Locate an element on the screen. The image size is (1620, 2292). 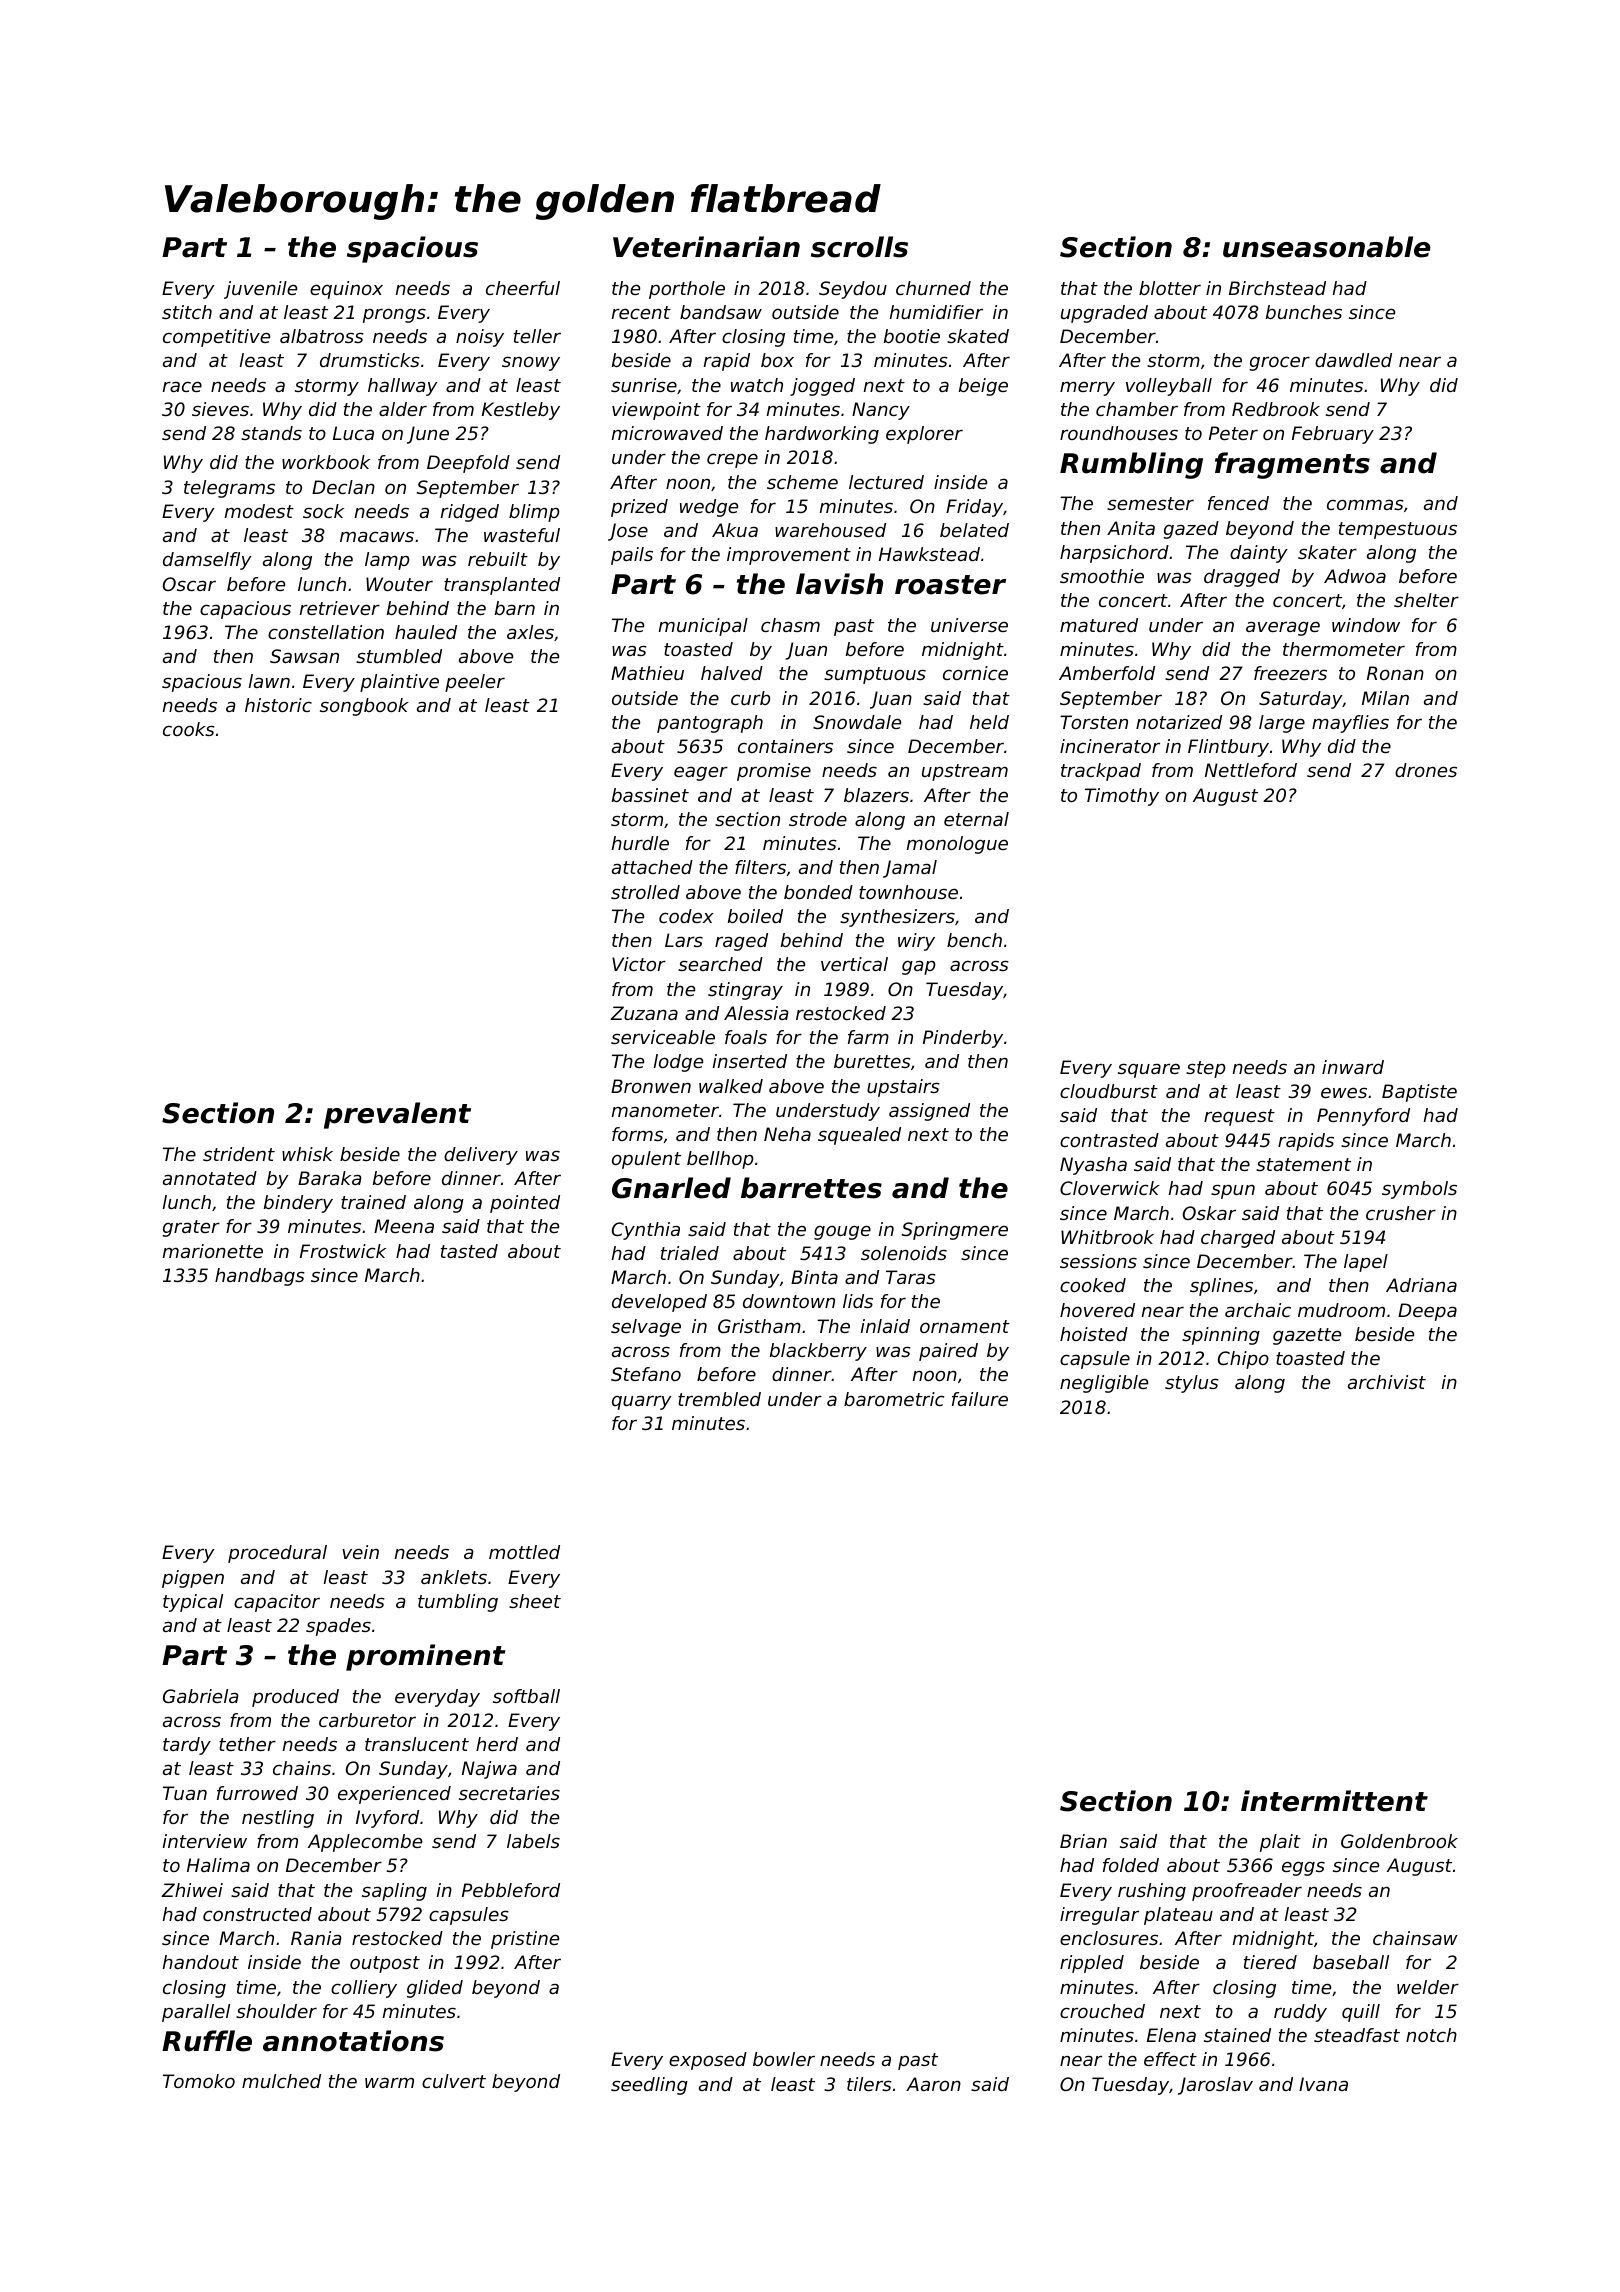
Nettleford is located at coordinates (1251, 770).
